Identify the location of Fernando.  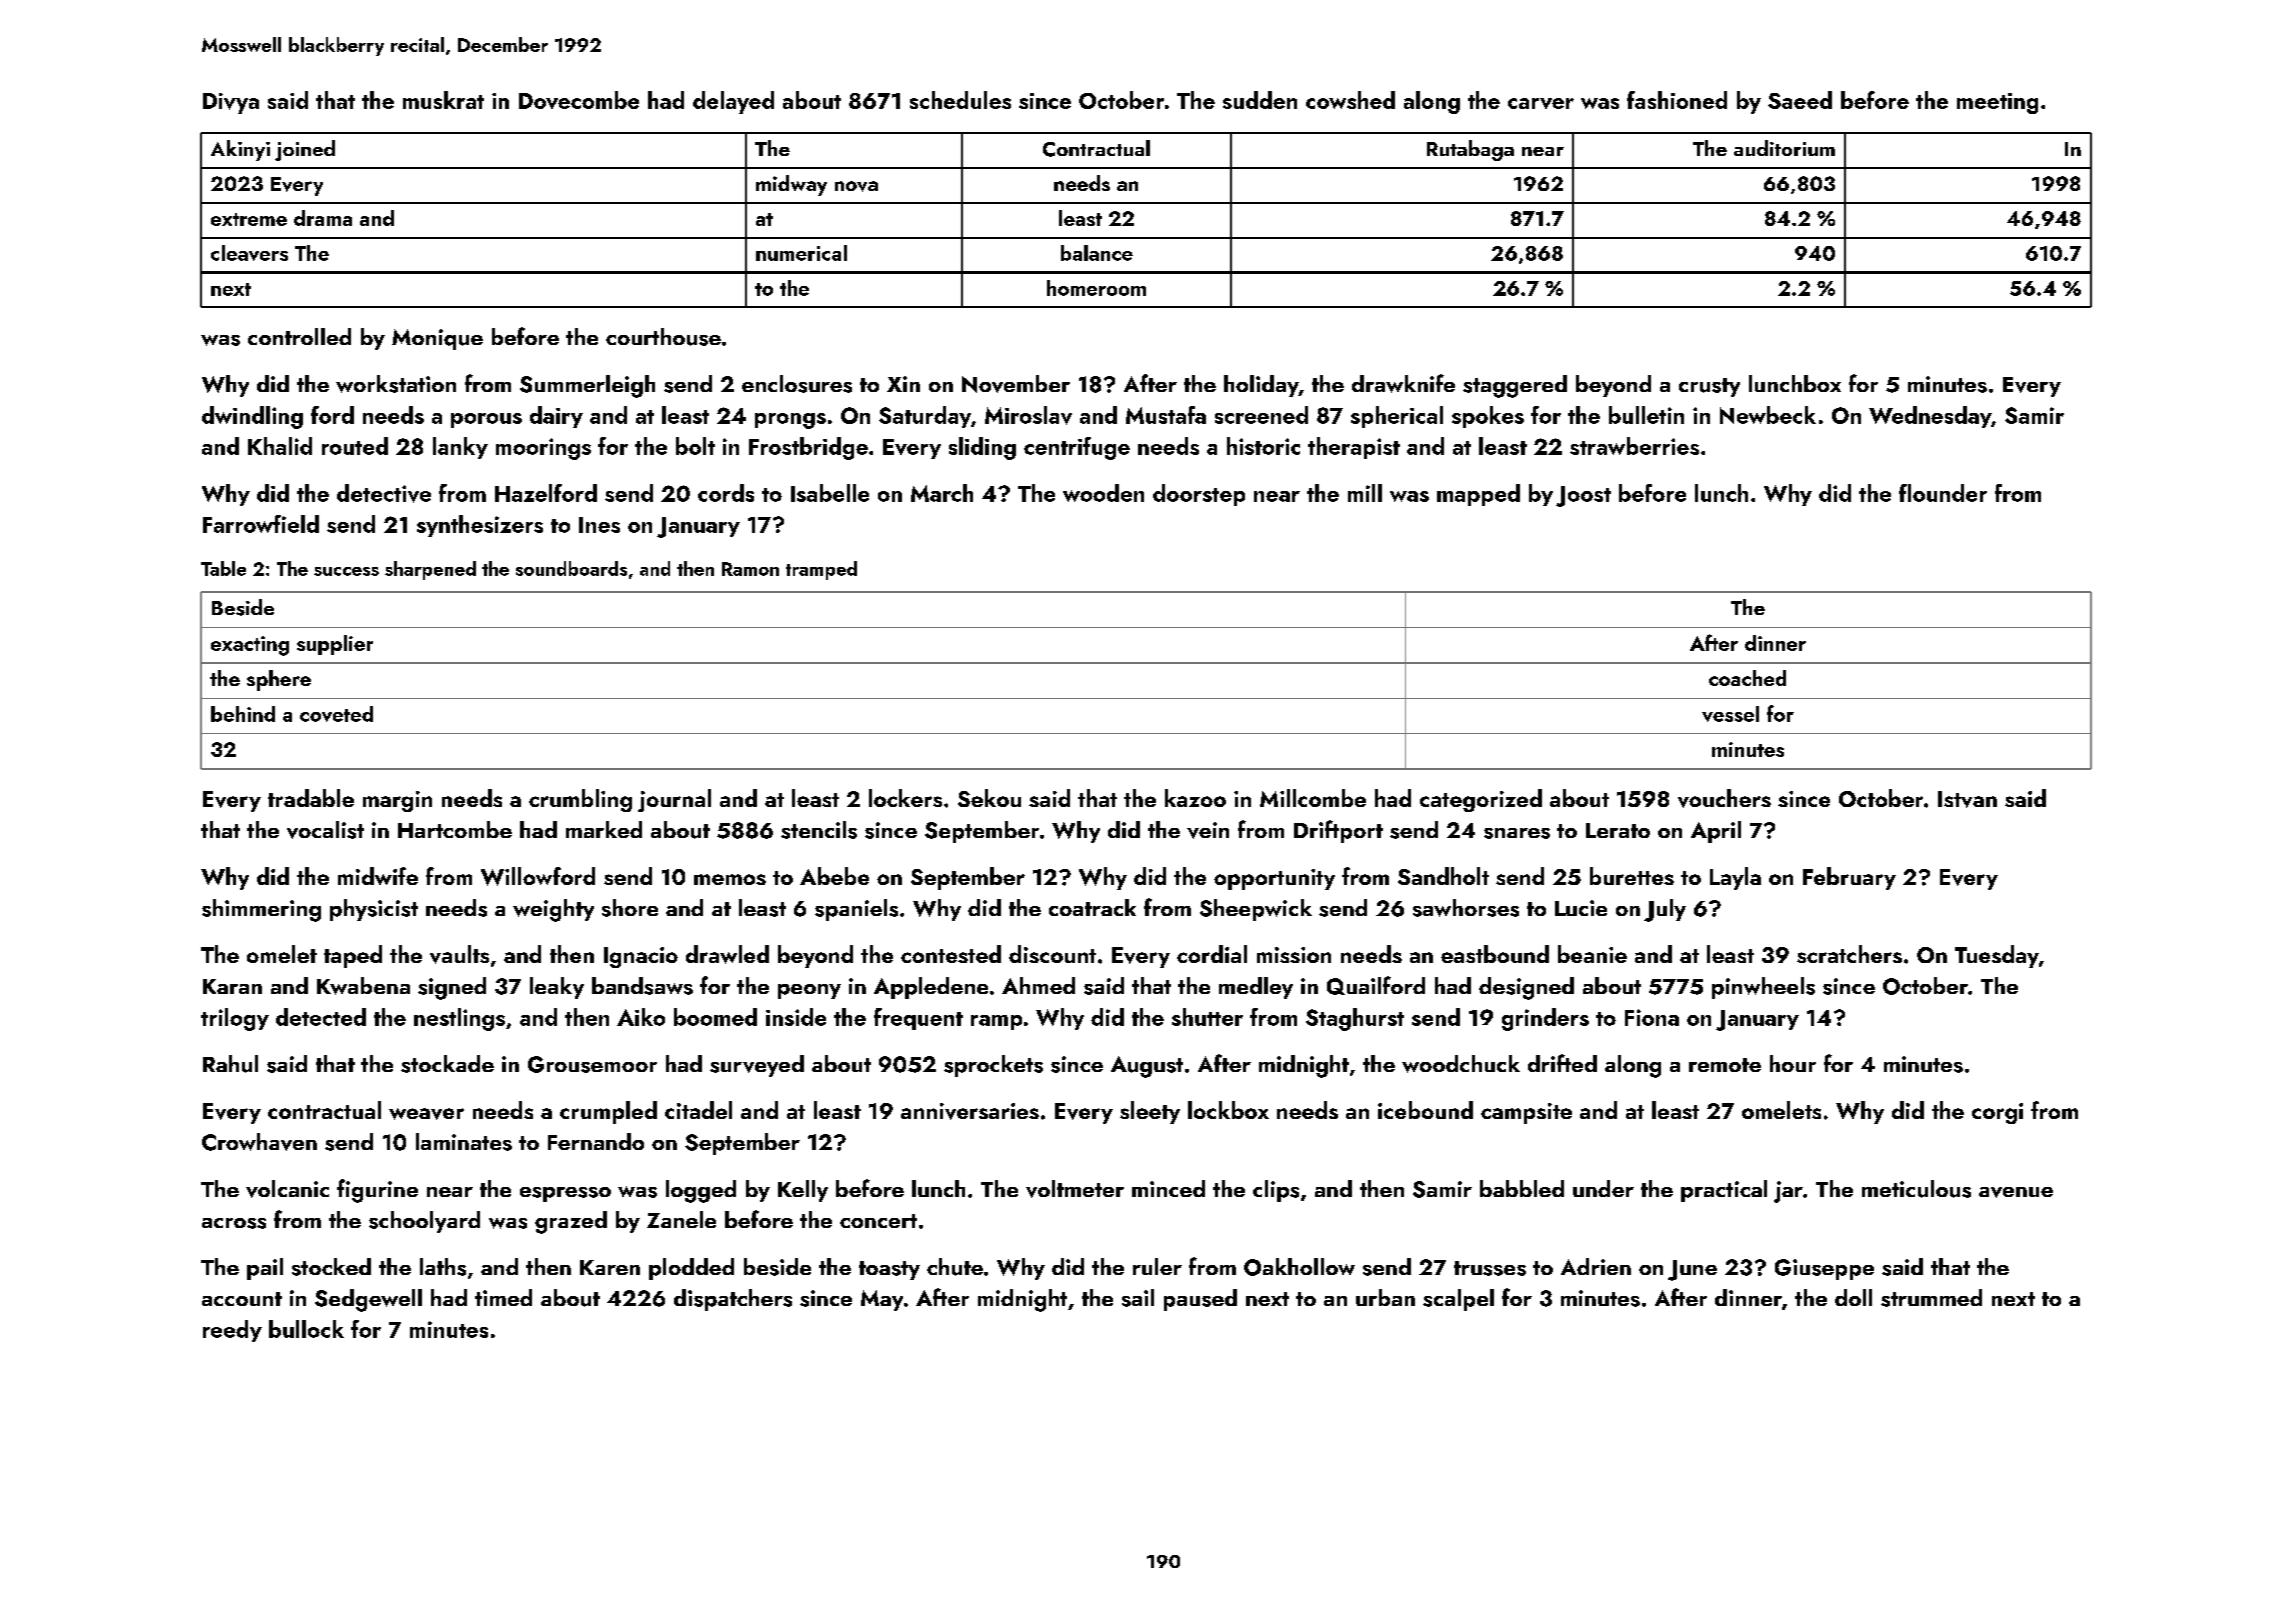
(596, 1141).
